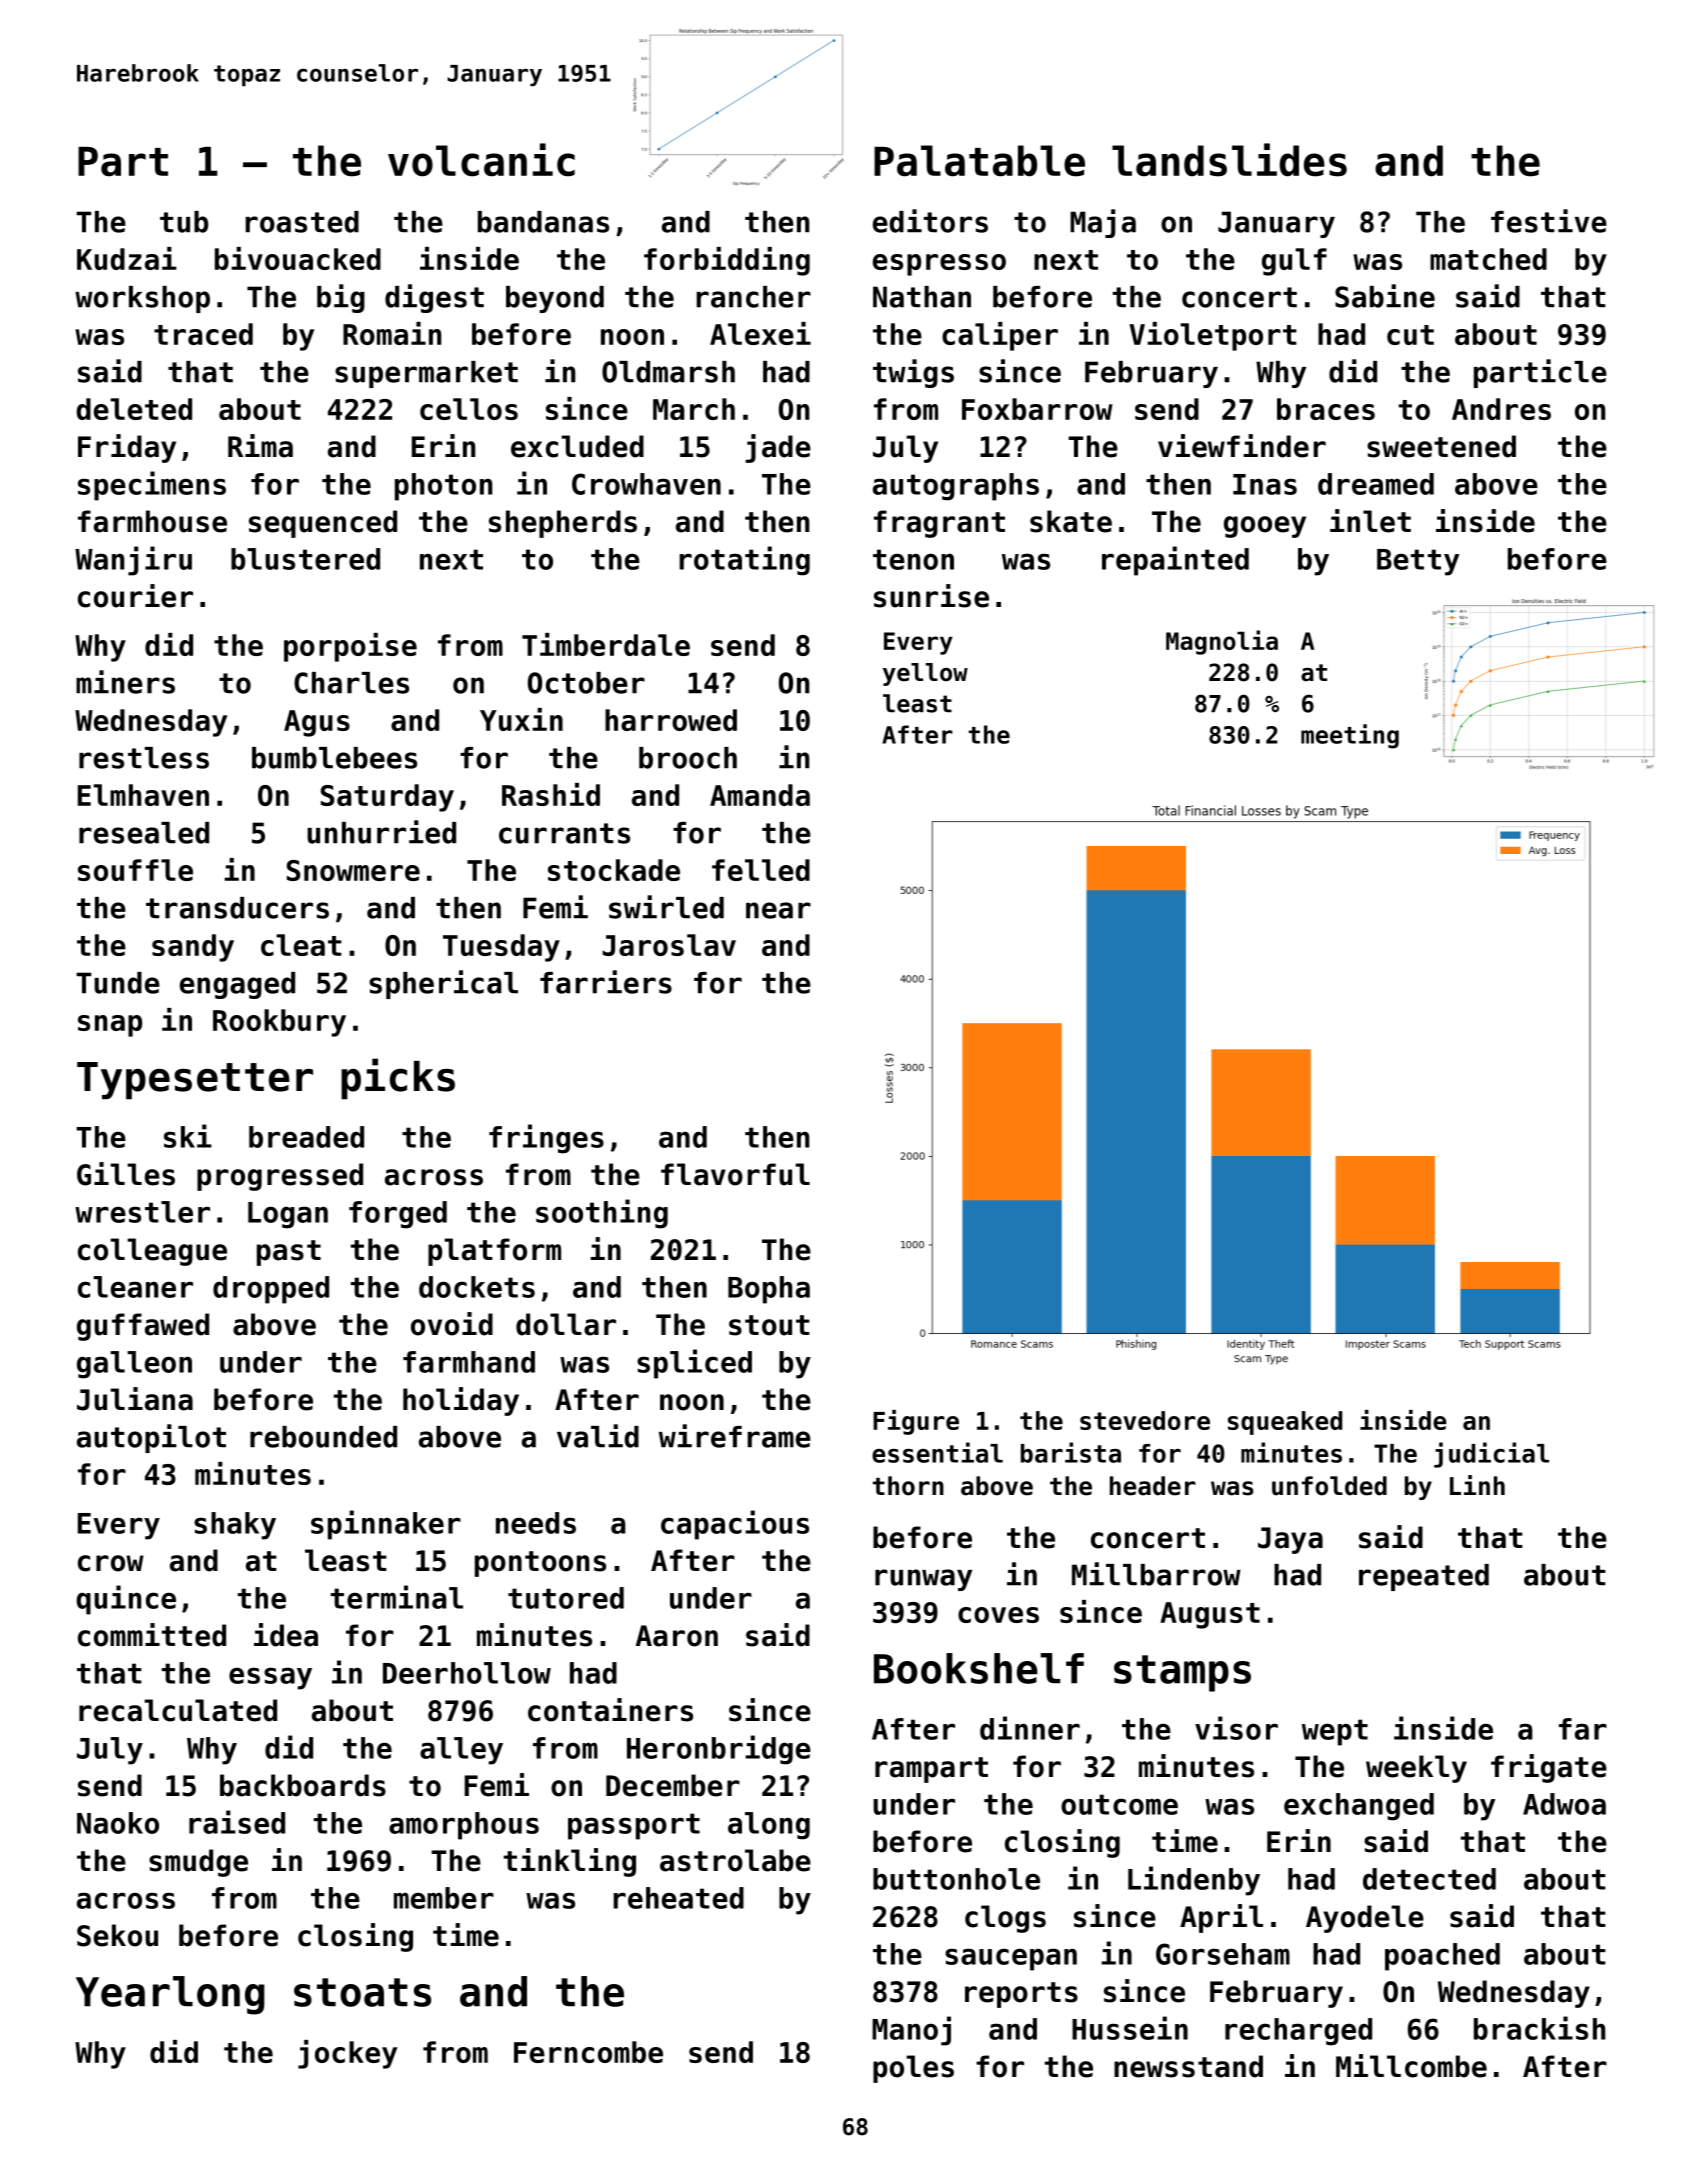 This page has width=1683, height=2178. I want to click on Bopha, so click(769, 1290).
